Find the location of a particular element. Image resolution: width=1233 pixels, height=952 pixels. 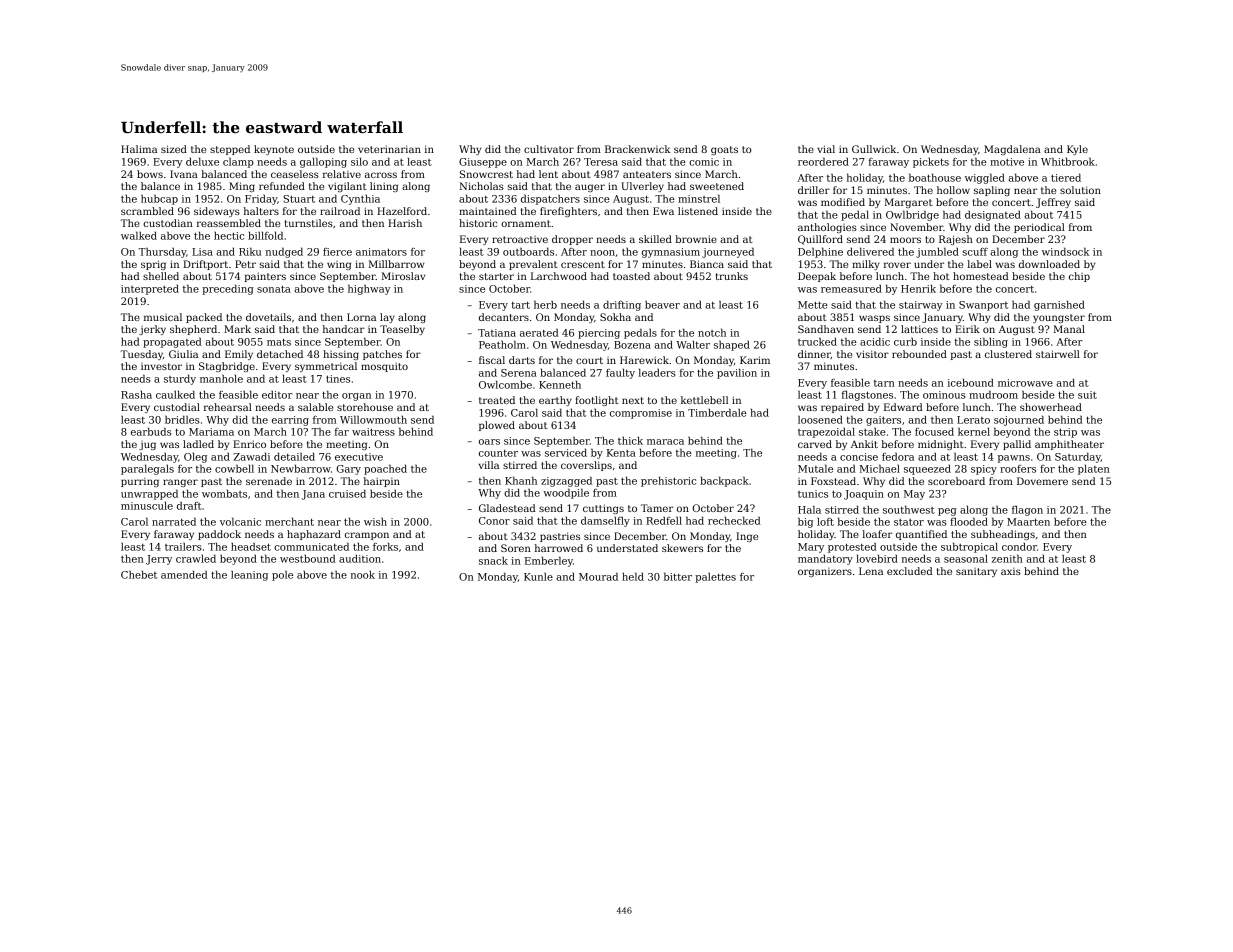

hectic is located at coordinates (229, 236).
